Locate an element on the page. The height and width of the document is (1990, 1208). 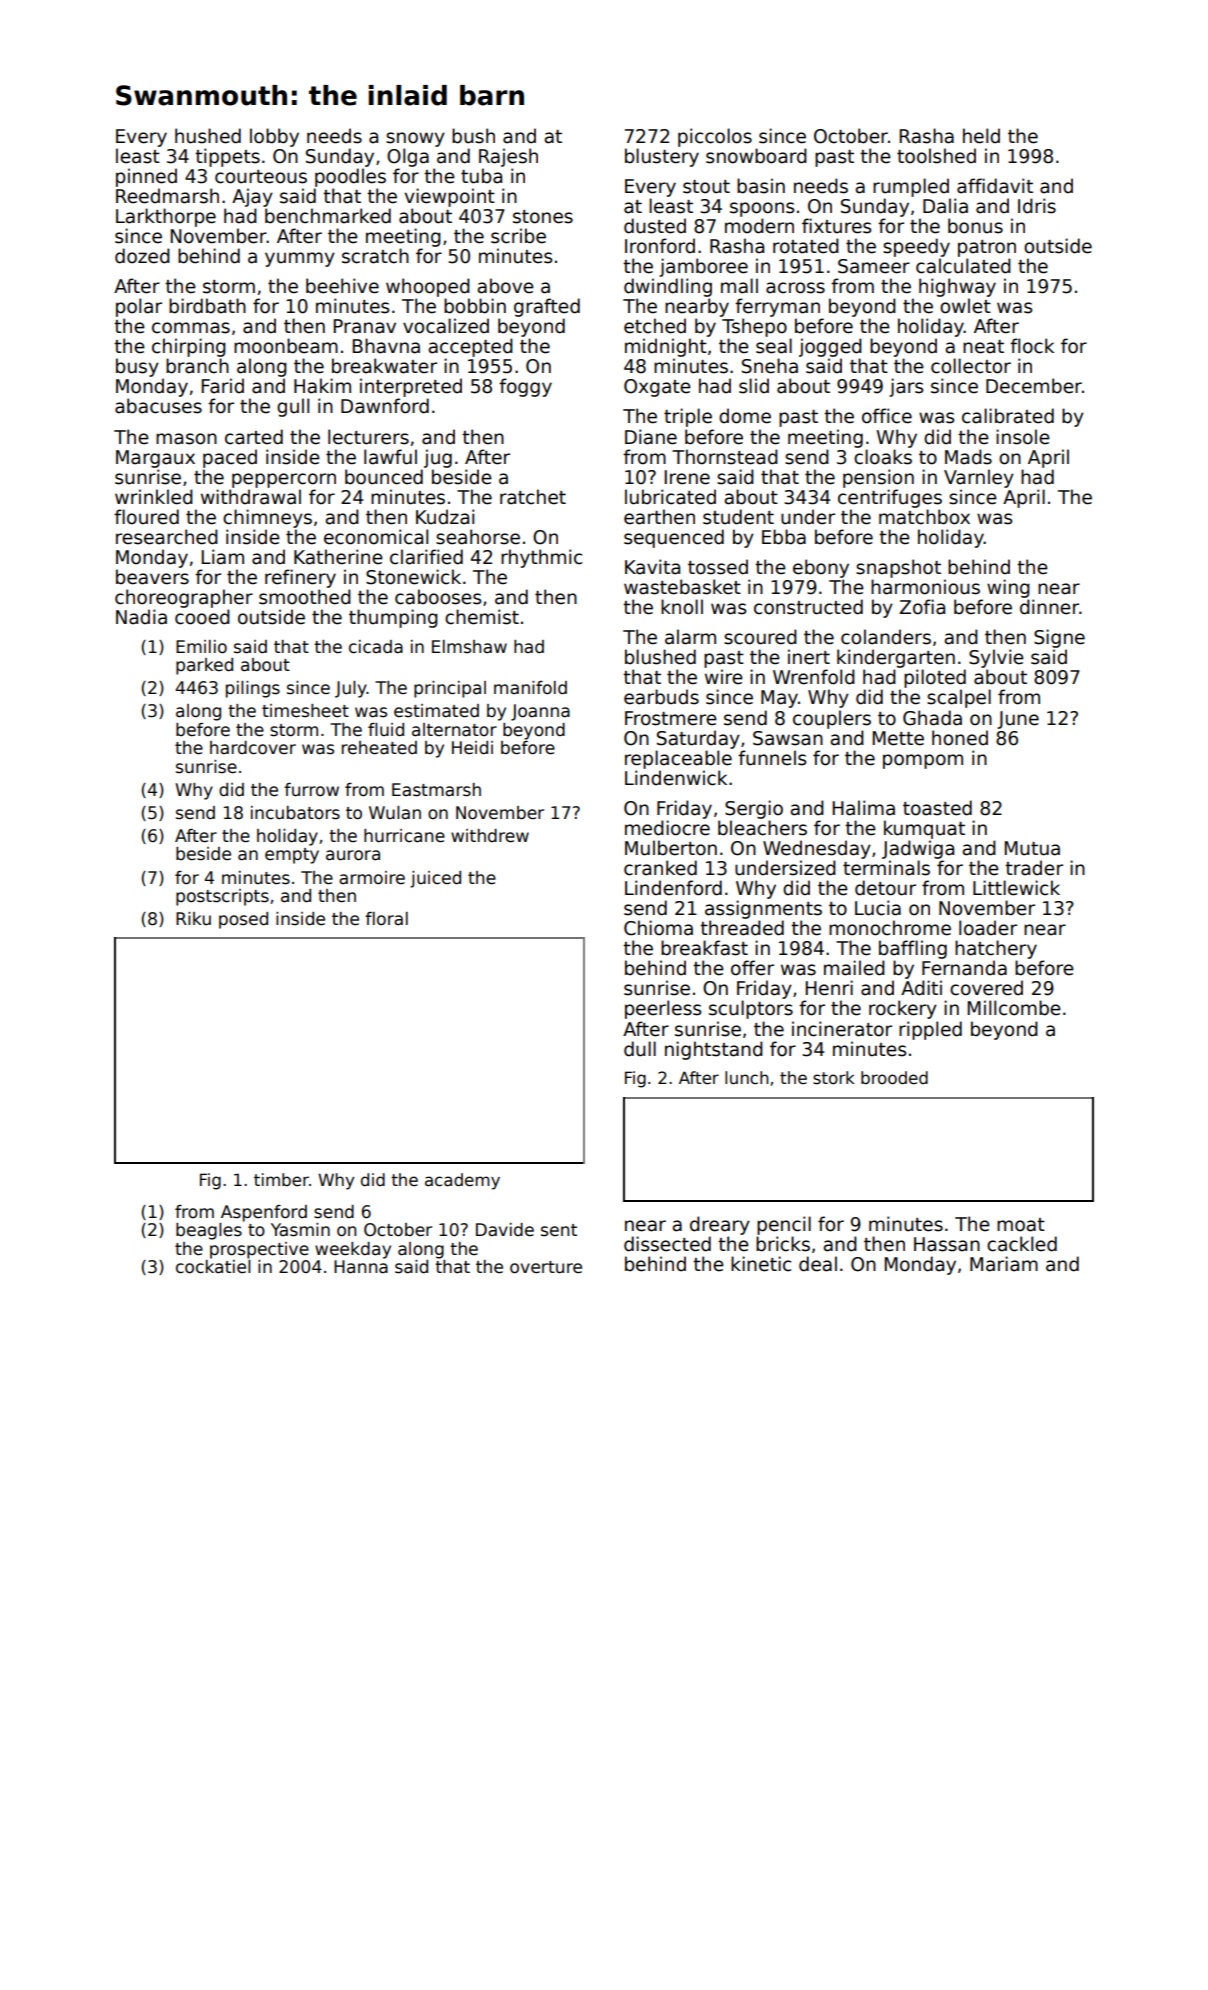
courteous is located at coordinates (261, 177).
